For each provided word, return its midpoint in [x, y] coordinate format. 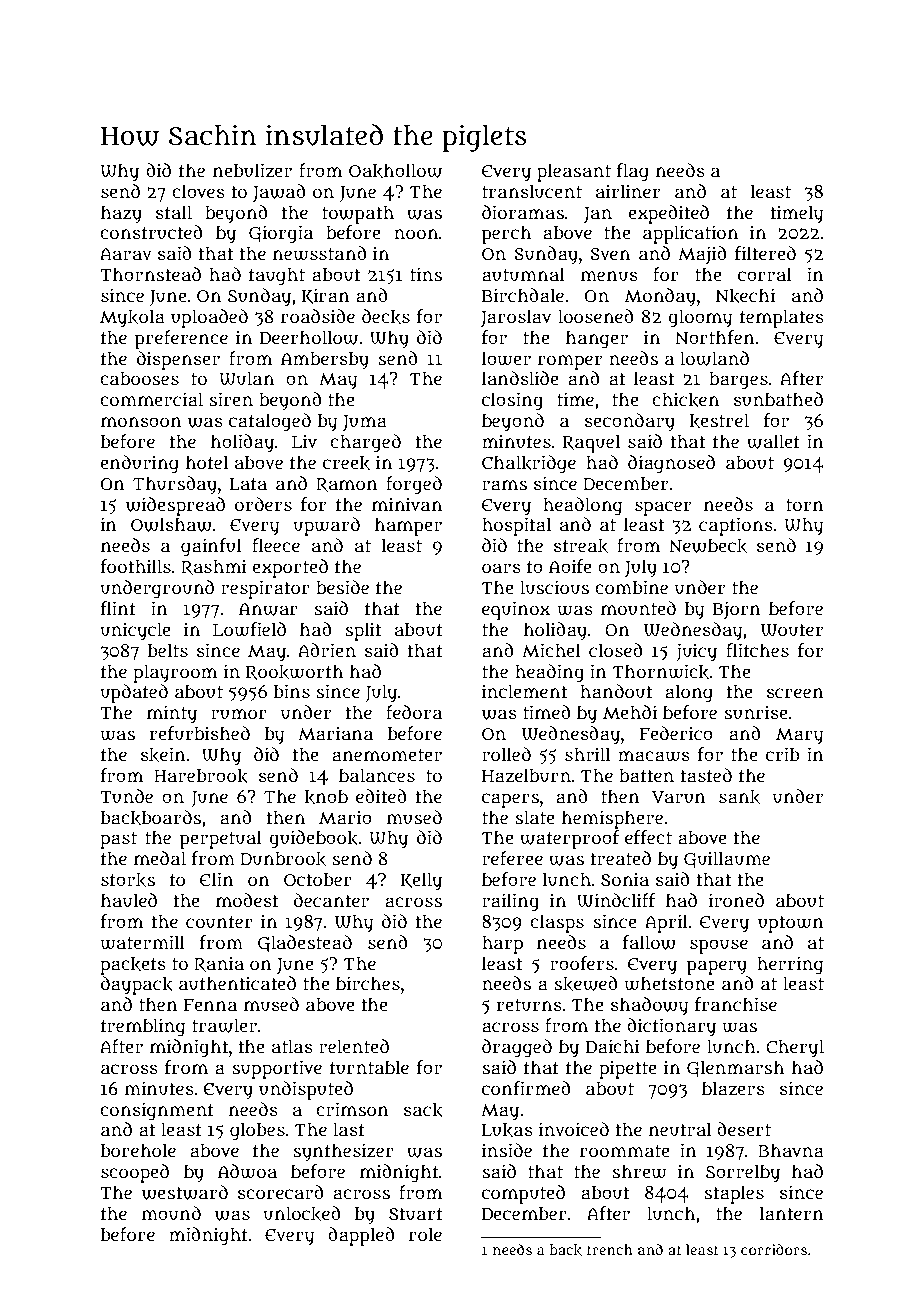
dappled [361, 1236]
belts [168, 650]
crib [783, 754]
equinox [516, 610]
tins [426, 274]
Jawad [279, 193]
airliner [628, 191]
